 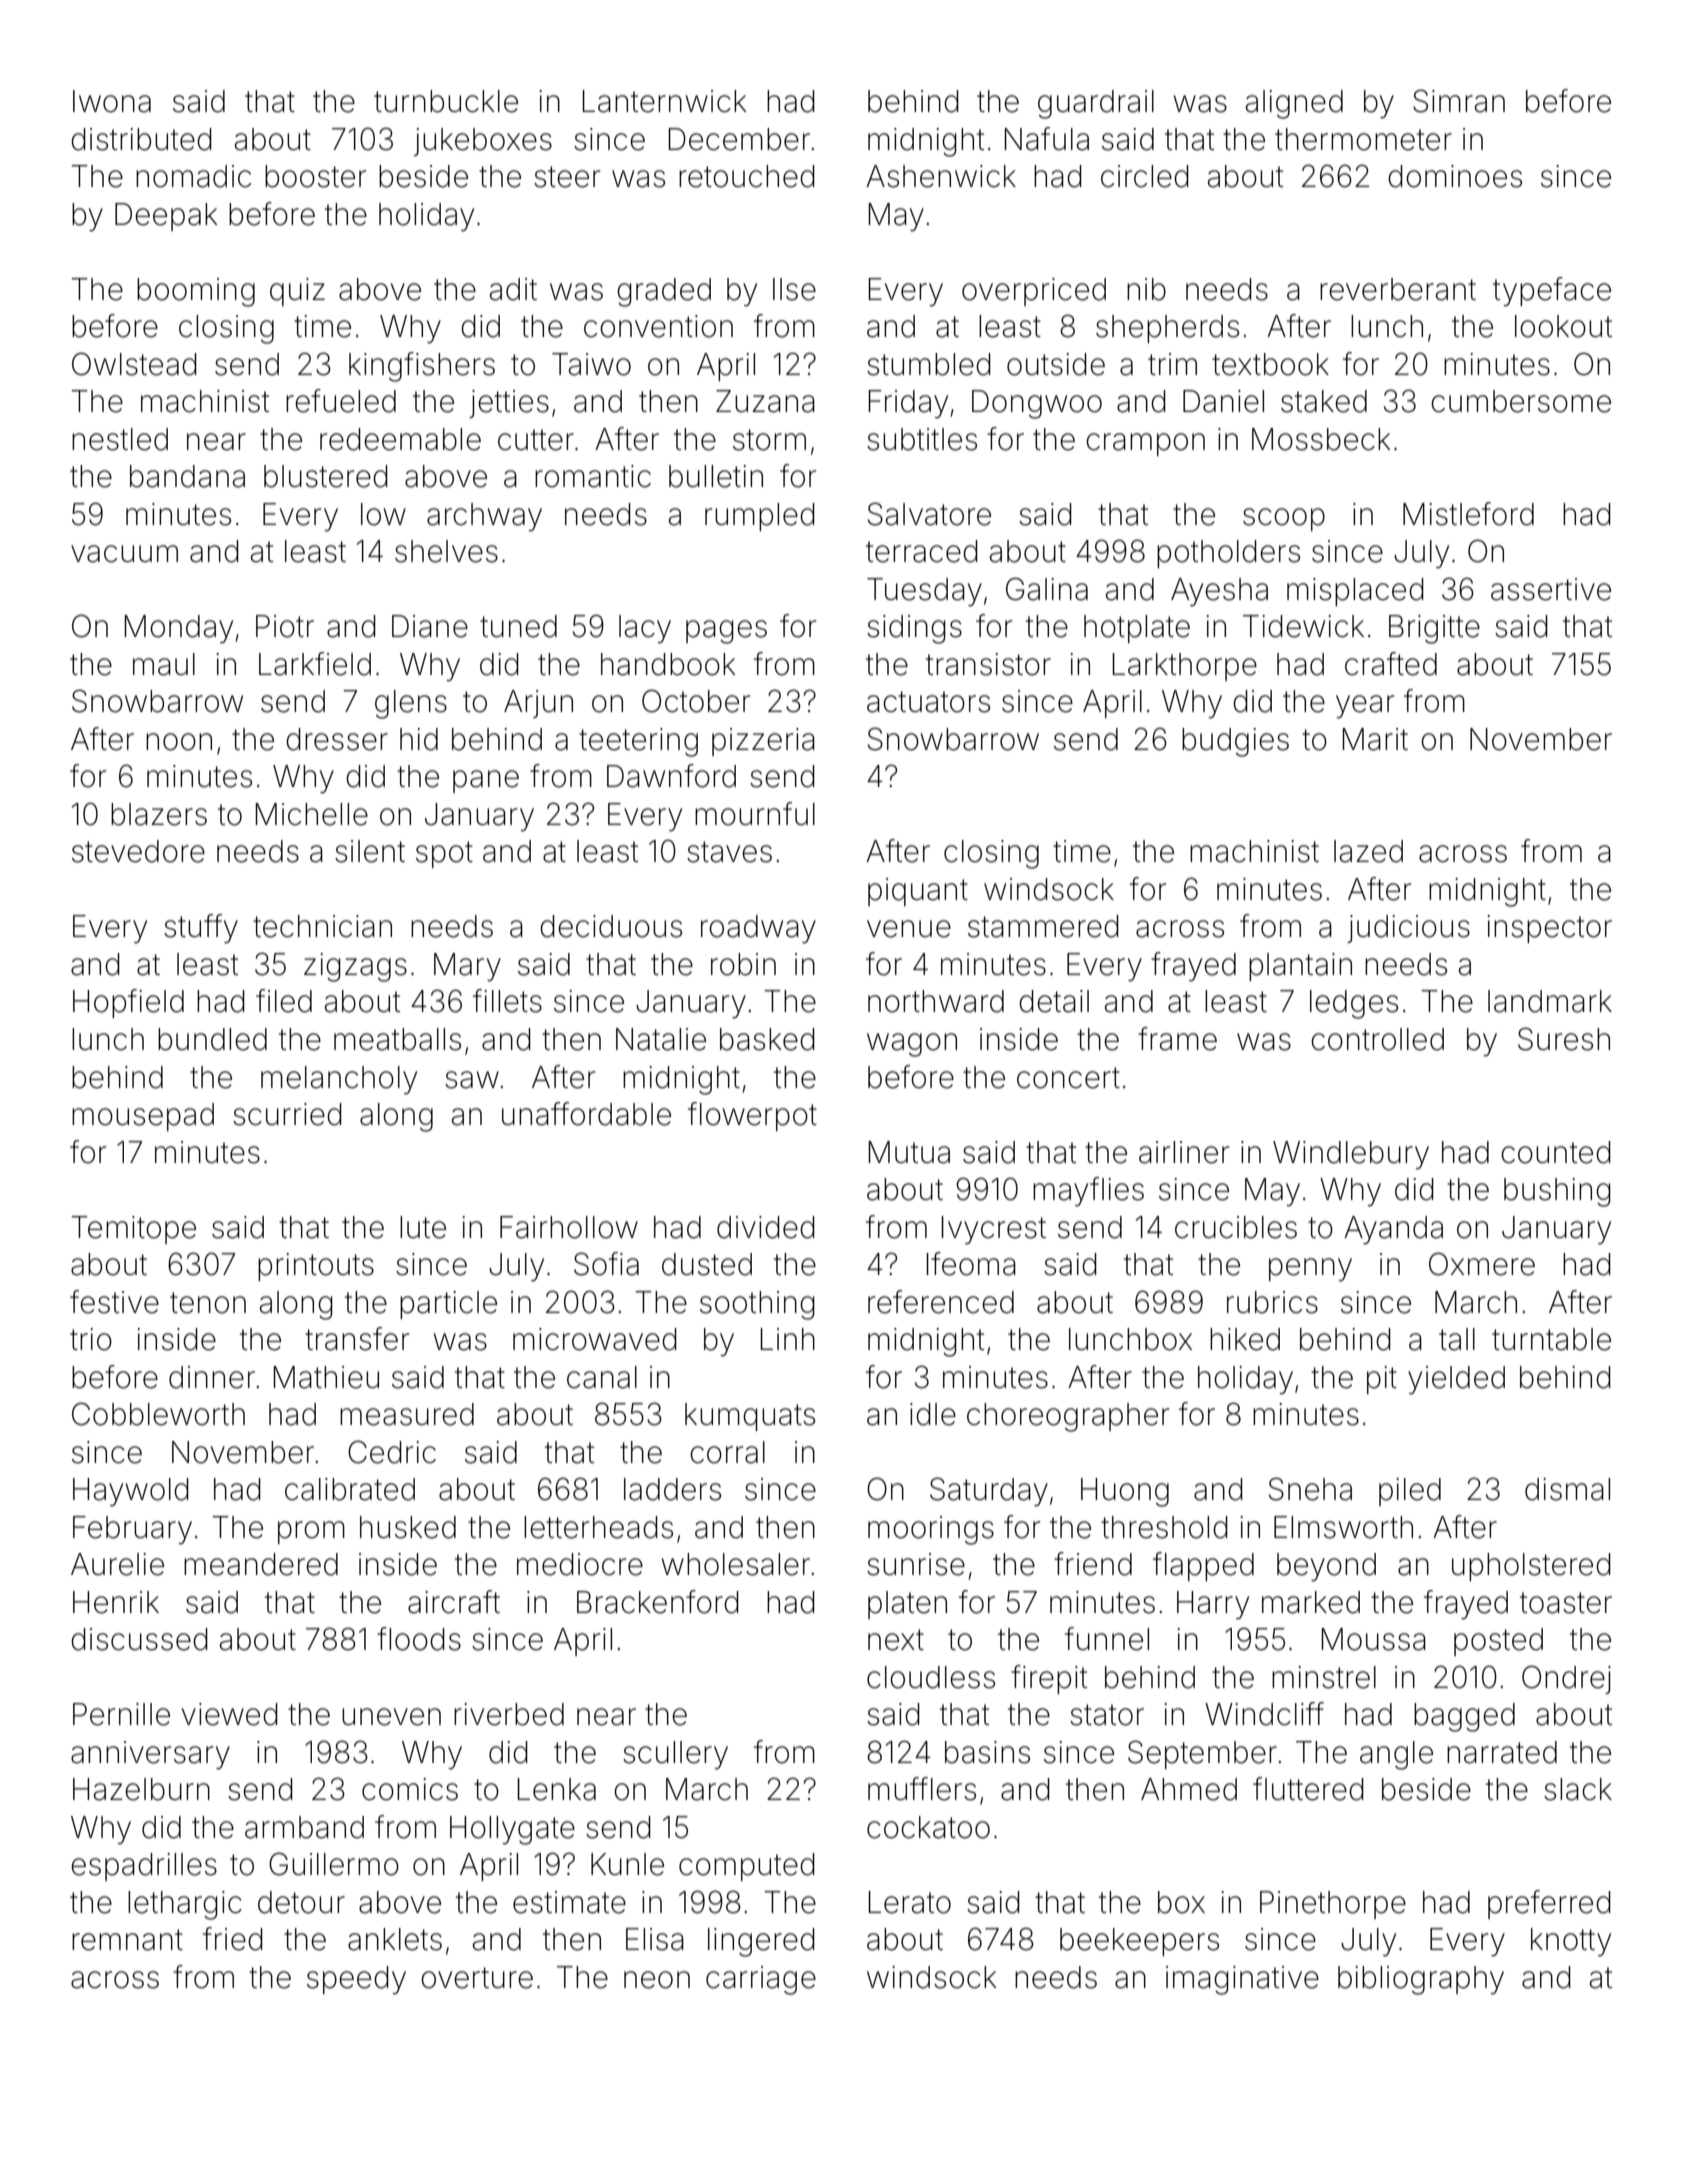 What do you see at coordinates (586, 1114) in the screenshot?
I see `unaffordable` at bounding box center [586, 1114].
